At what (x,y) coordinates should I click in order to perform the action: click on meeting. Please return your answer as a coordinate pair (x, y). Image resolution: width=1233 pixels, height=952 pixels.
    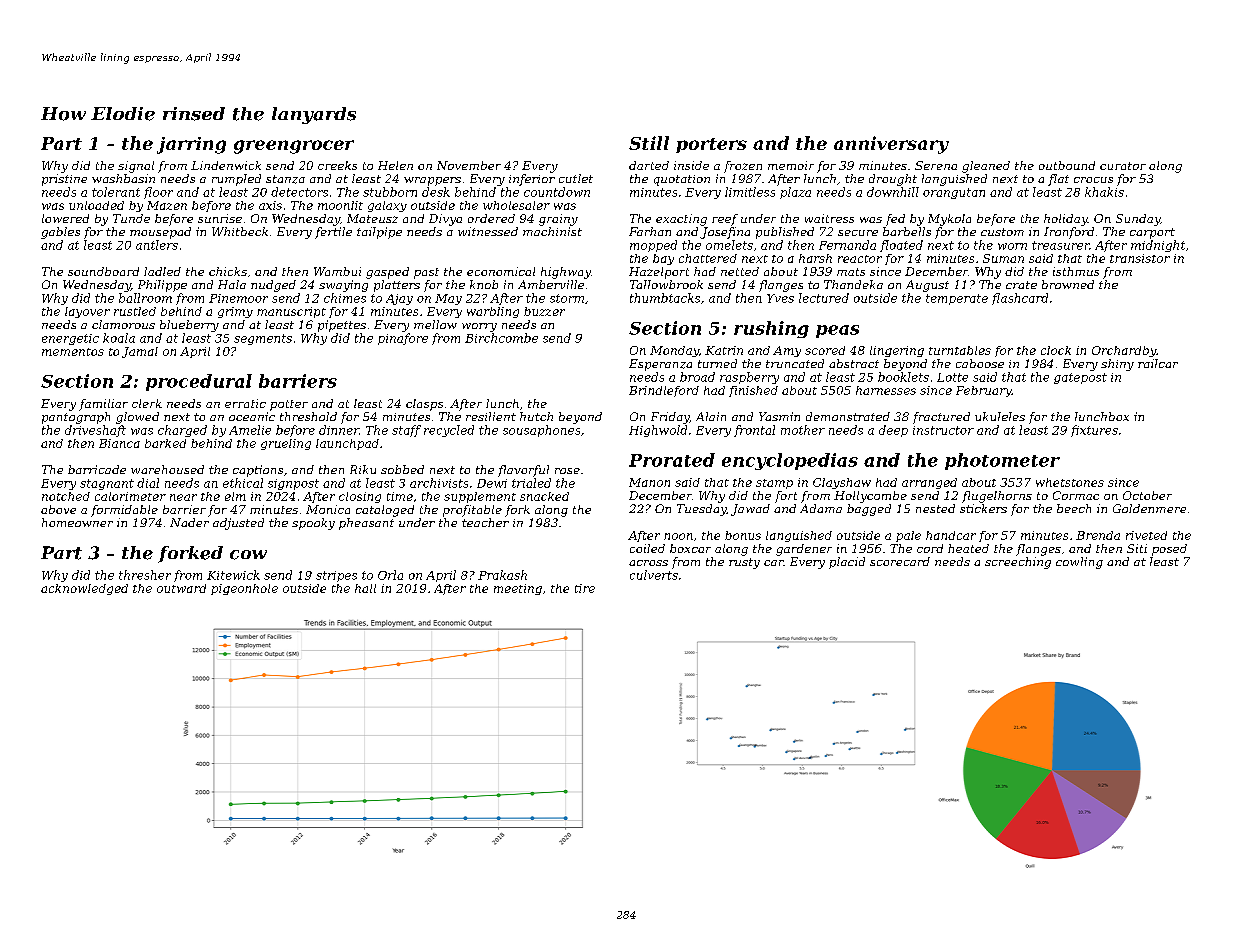
    Looking at the image, I should click on (518, 589).
